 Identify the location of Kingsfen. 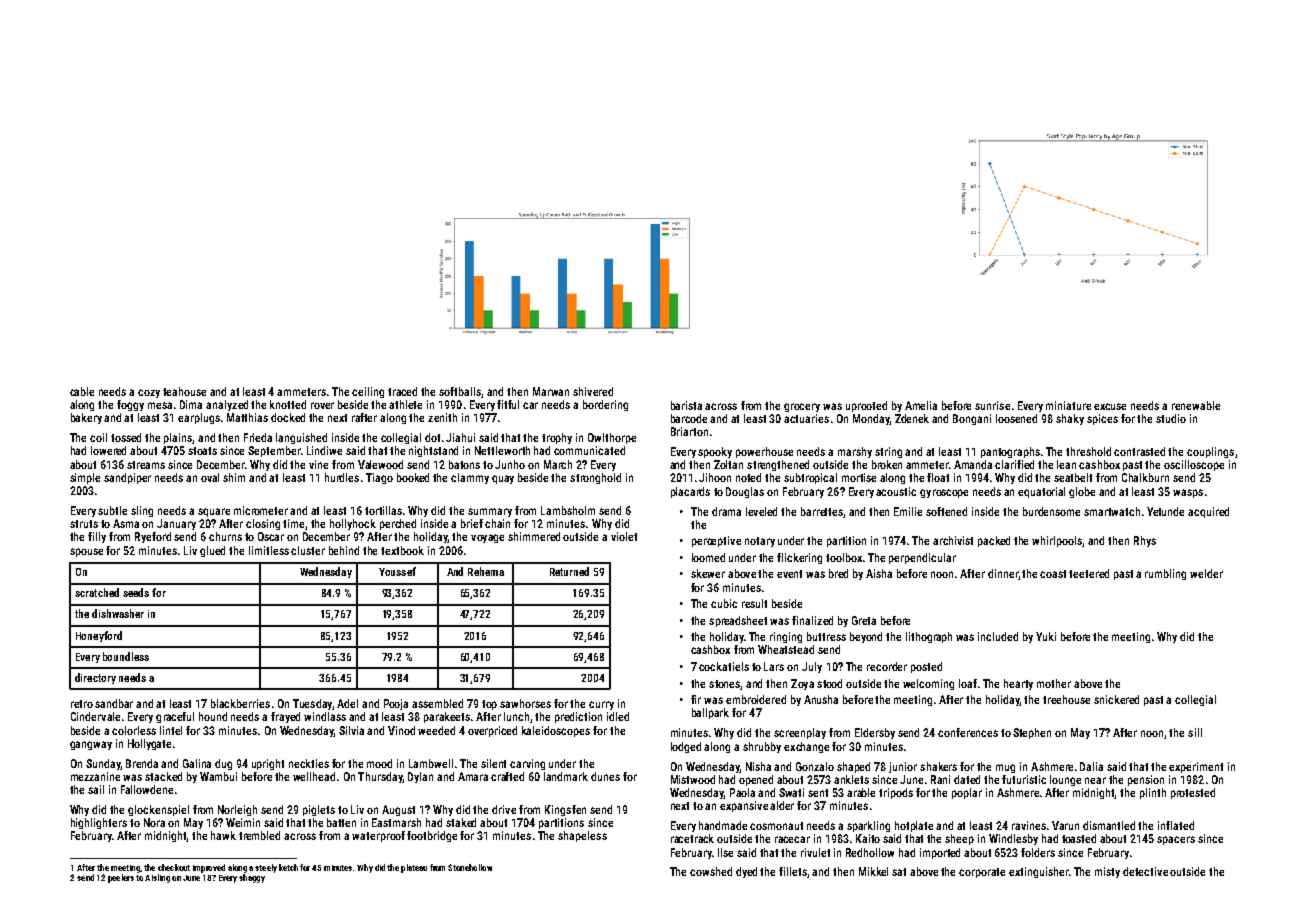
(565, 810).
